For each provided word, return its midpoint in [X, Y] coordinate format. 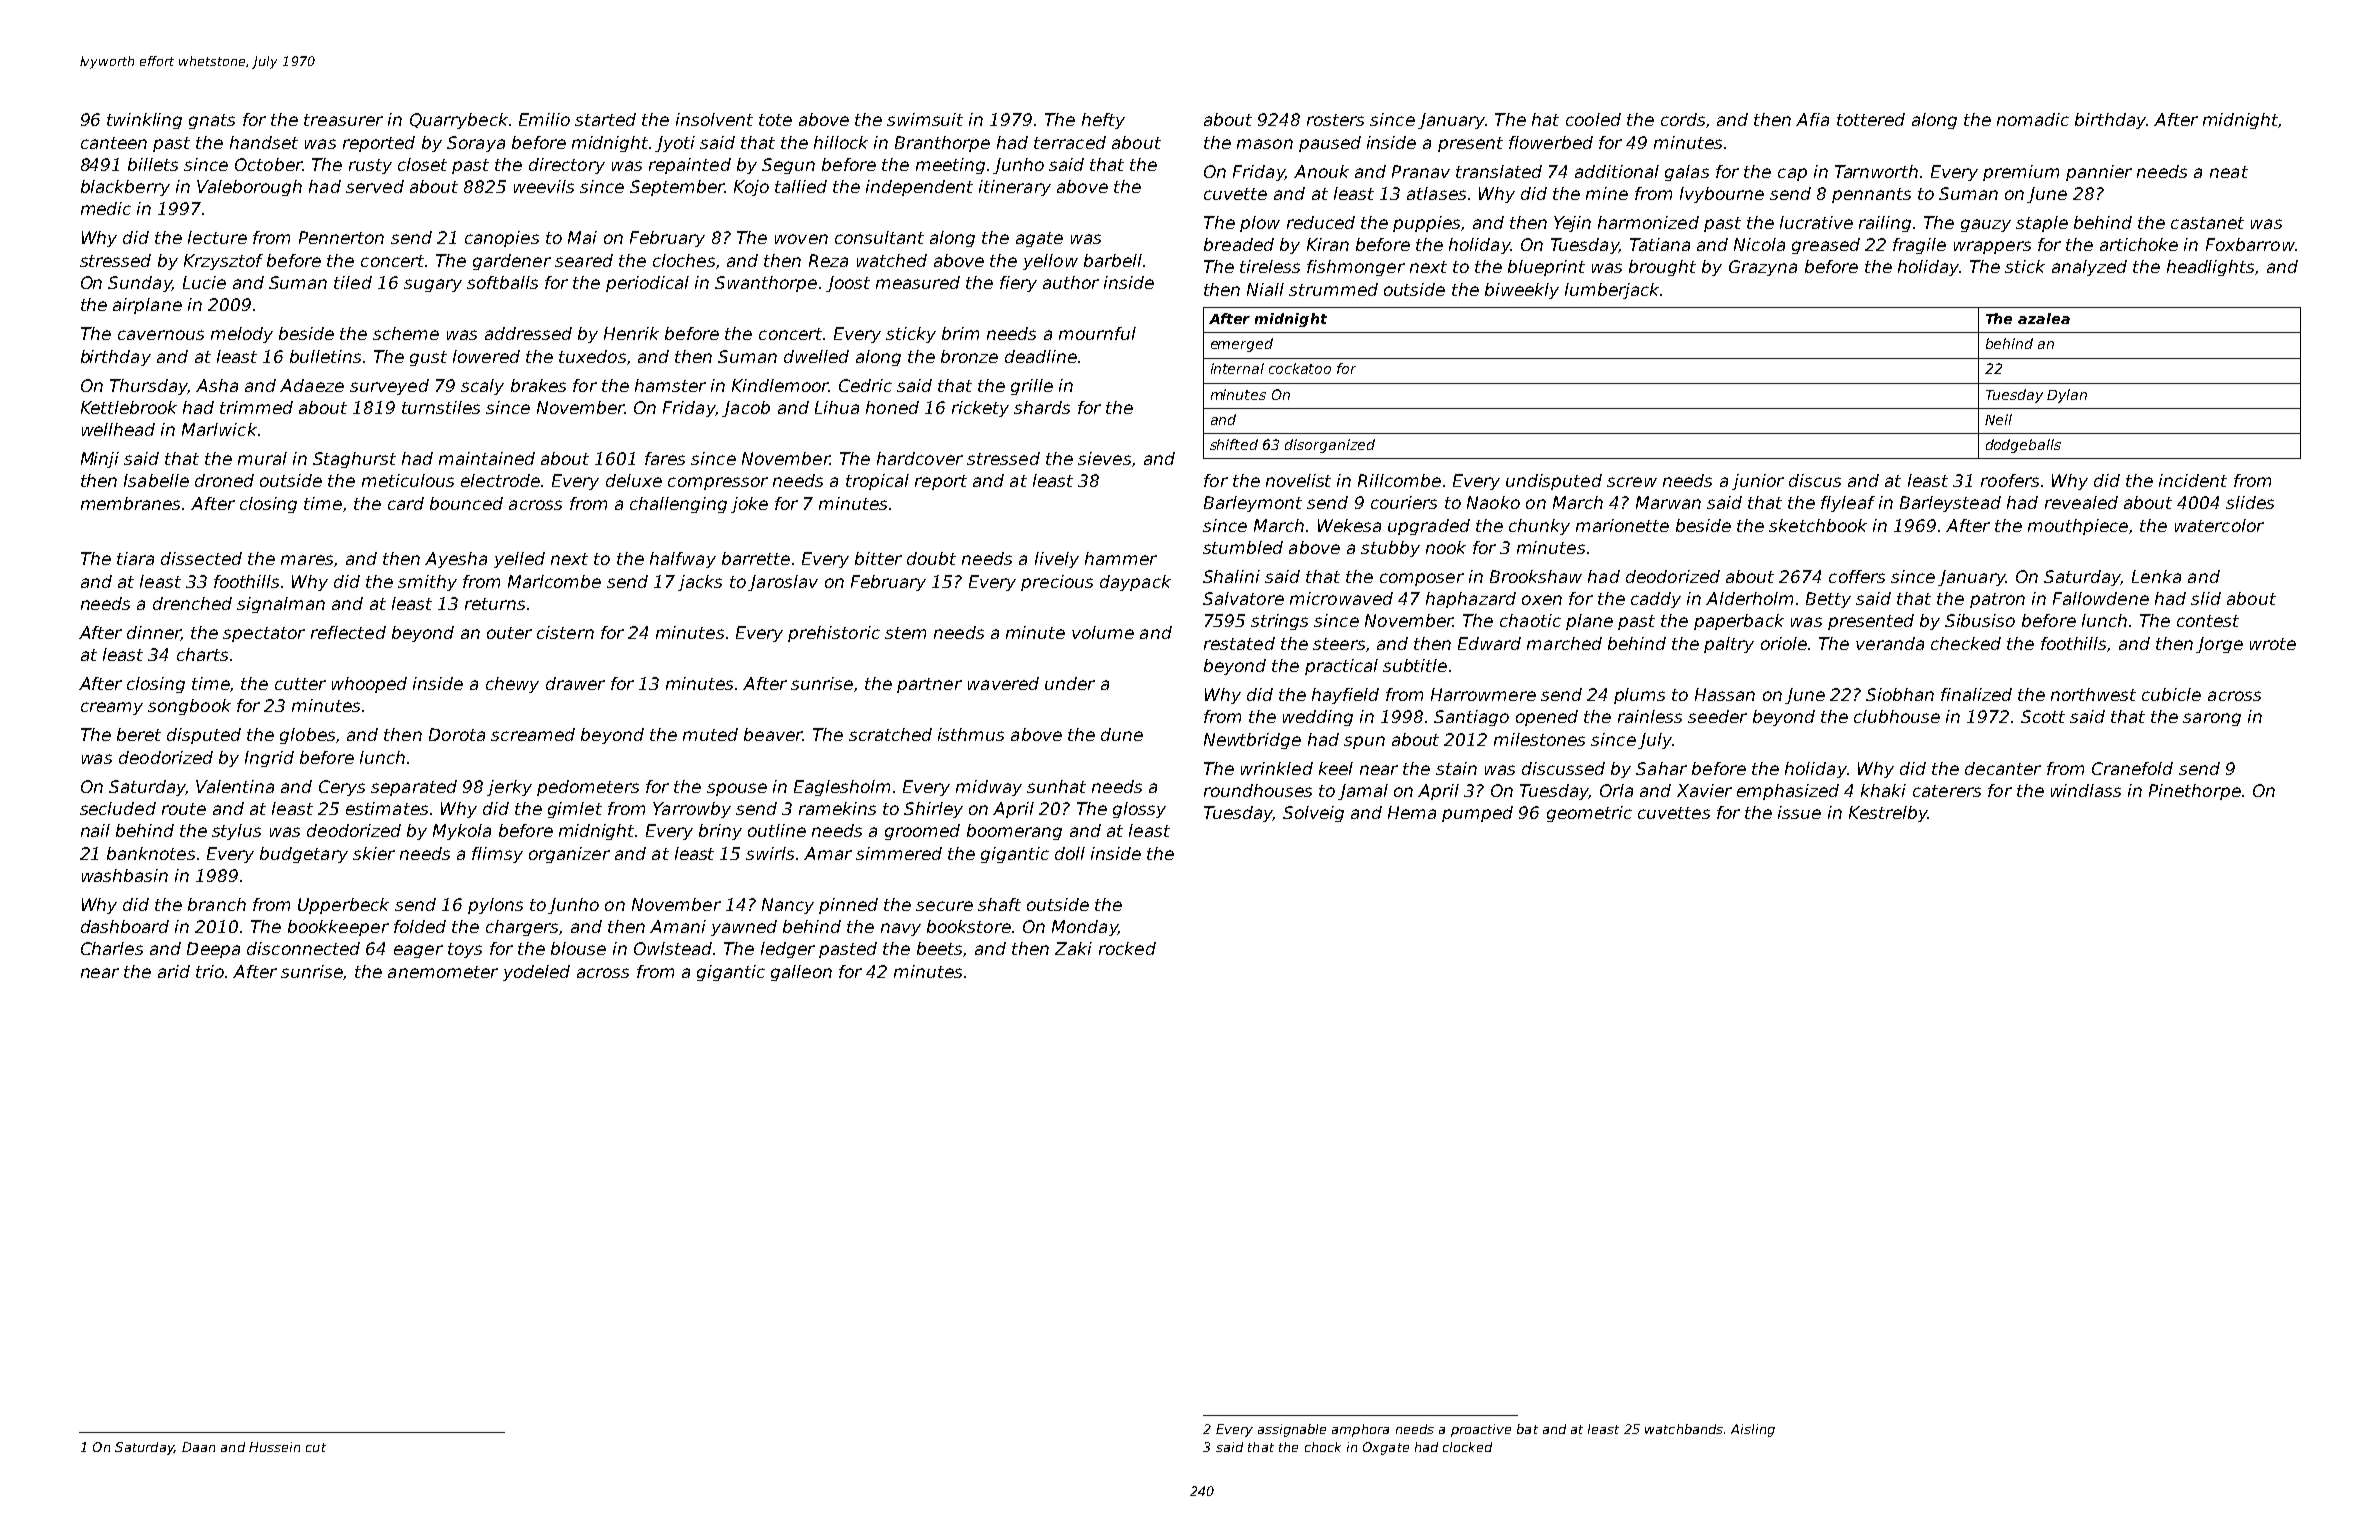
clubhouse [1897, 716]
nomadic [2033, 119]
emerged [1242, 345]
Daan [198, 1447]
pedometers [588, 788]
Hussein [274, 1447]
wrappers [1992, 247]
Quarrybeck [459, 121]
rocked [1127, 948]
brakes [538, 385]
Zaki [1073, 948]
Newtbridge [1252, 741]
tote [775, 120]
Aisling [1753, 1430]
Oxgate [1386, 1448]
